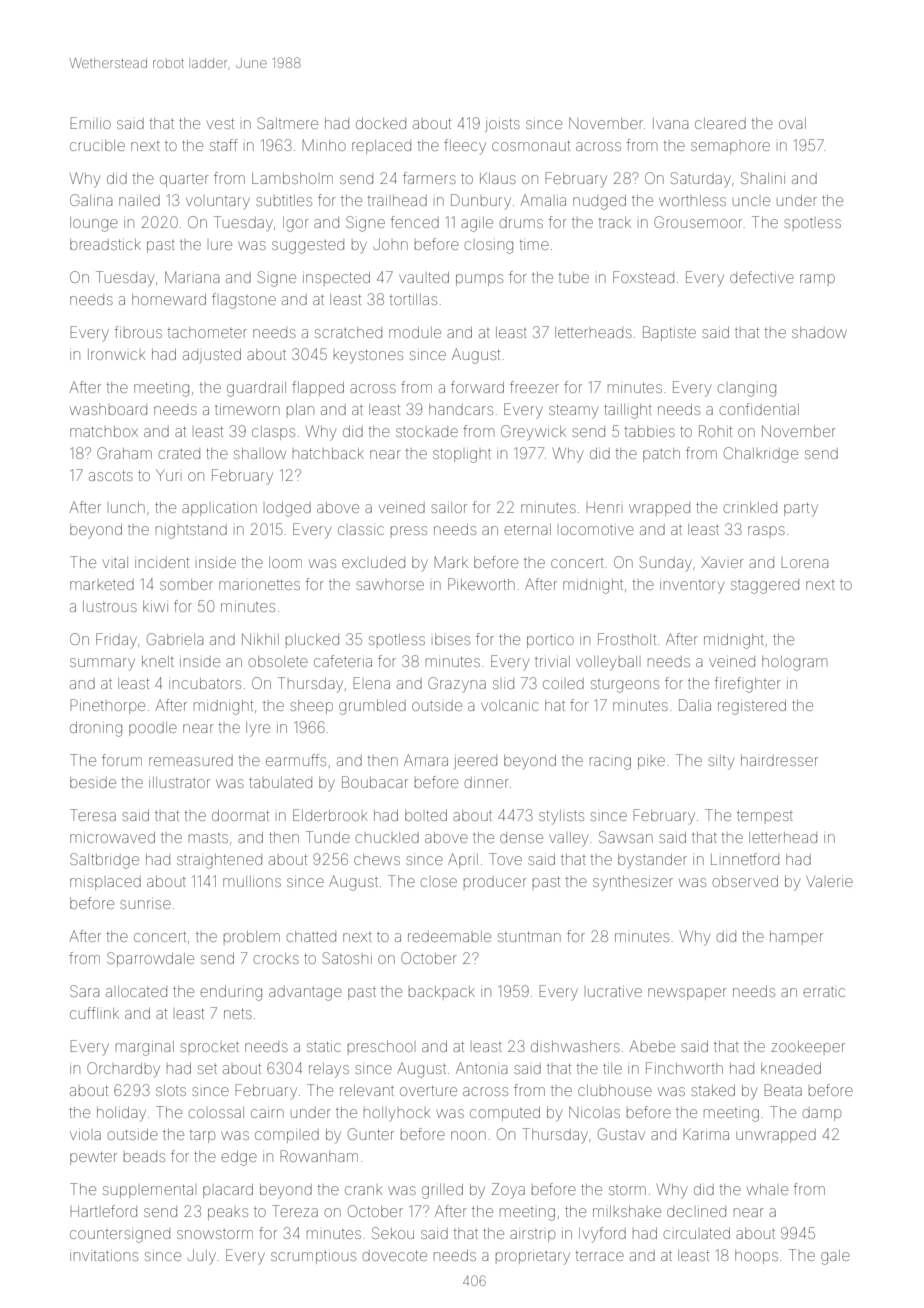  Describe the element at coordinates (288, 123) in the page. I see `Saltmere` at that location.
